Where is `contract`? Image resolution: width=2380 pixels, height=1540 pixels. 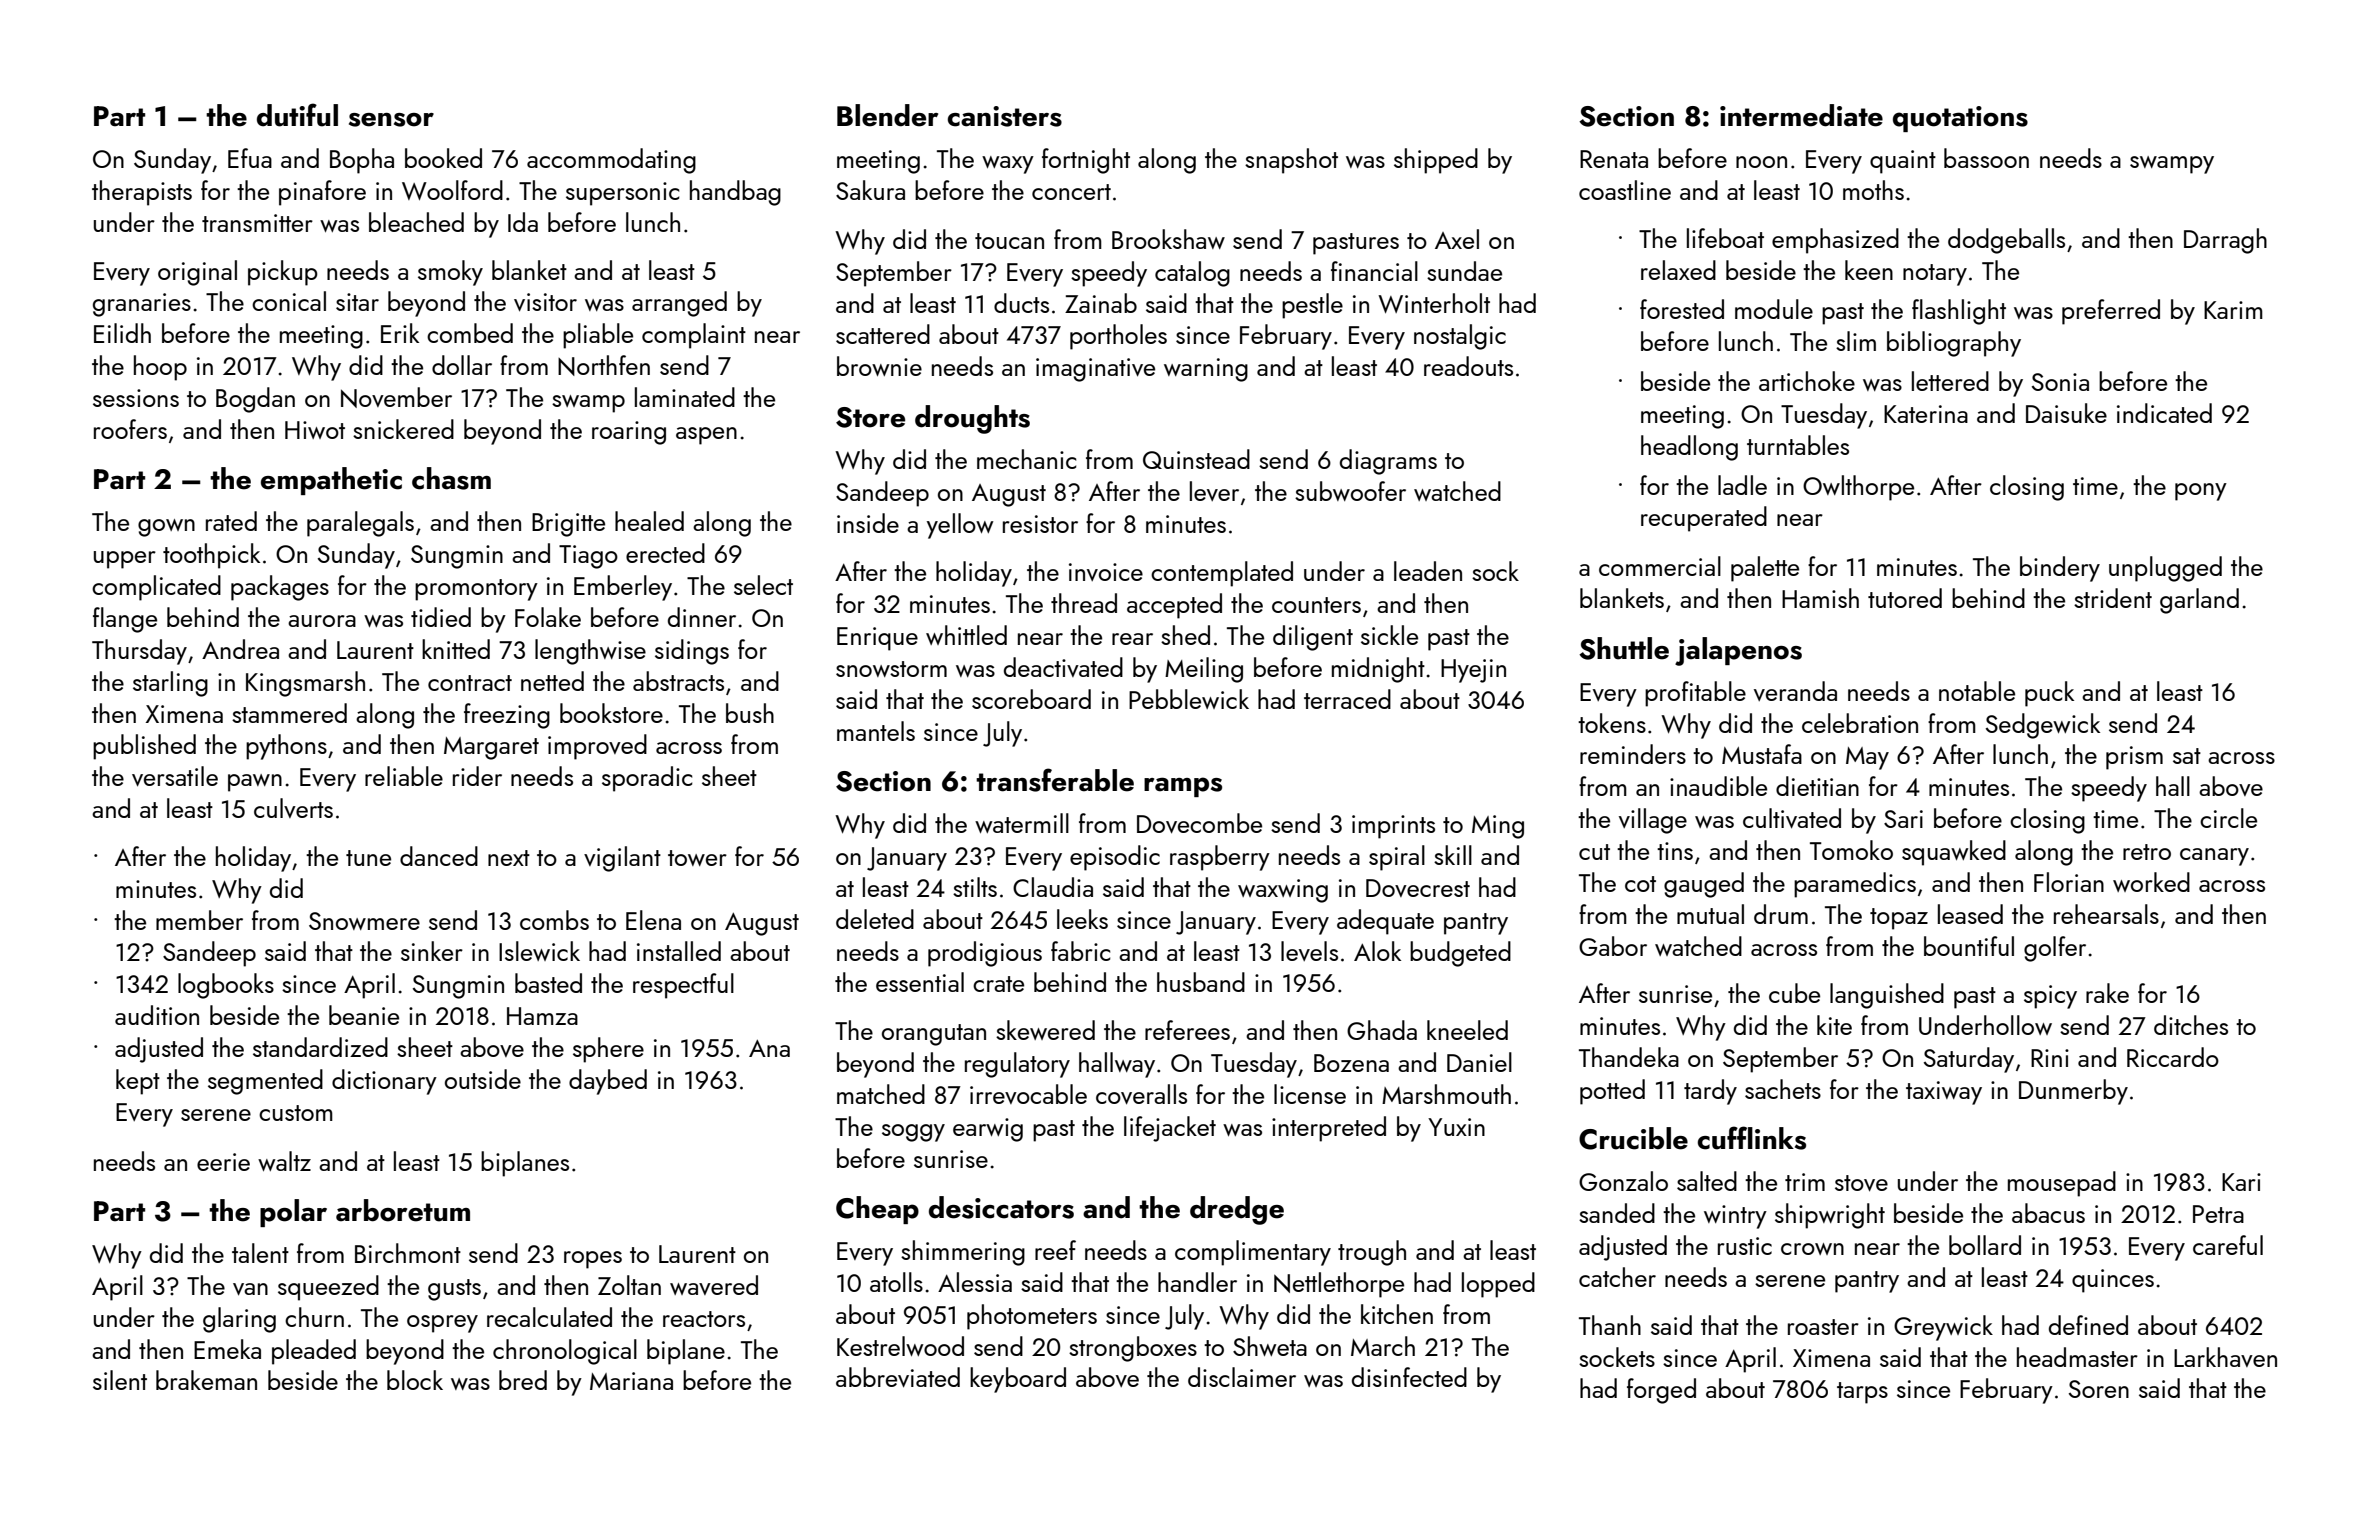 contract is located at coordinates (470, 683).
